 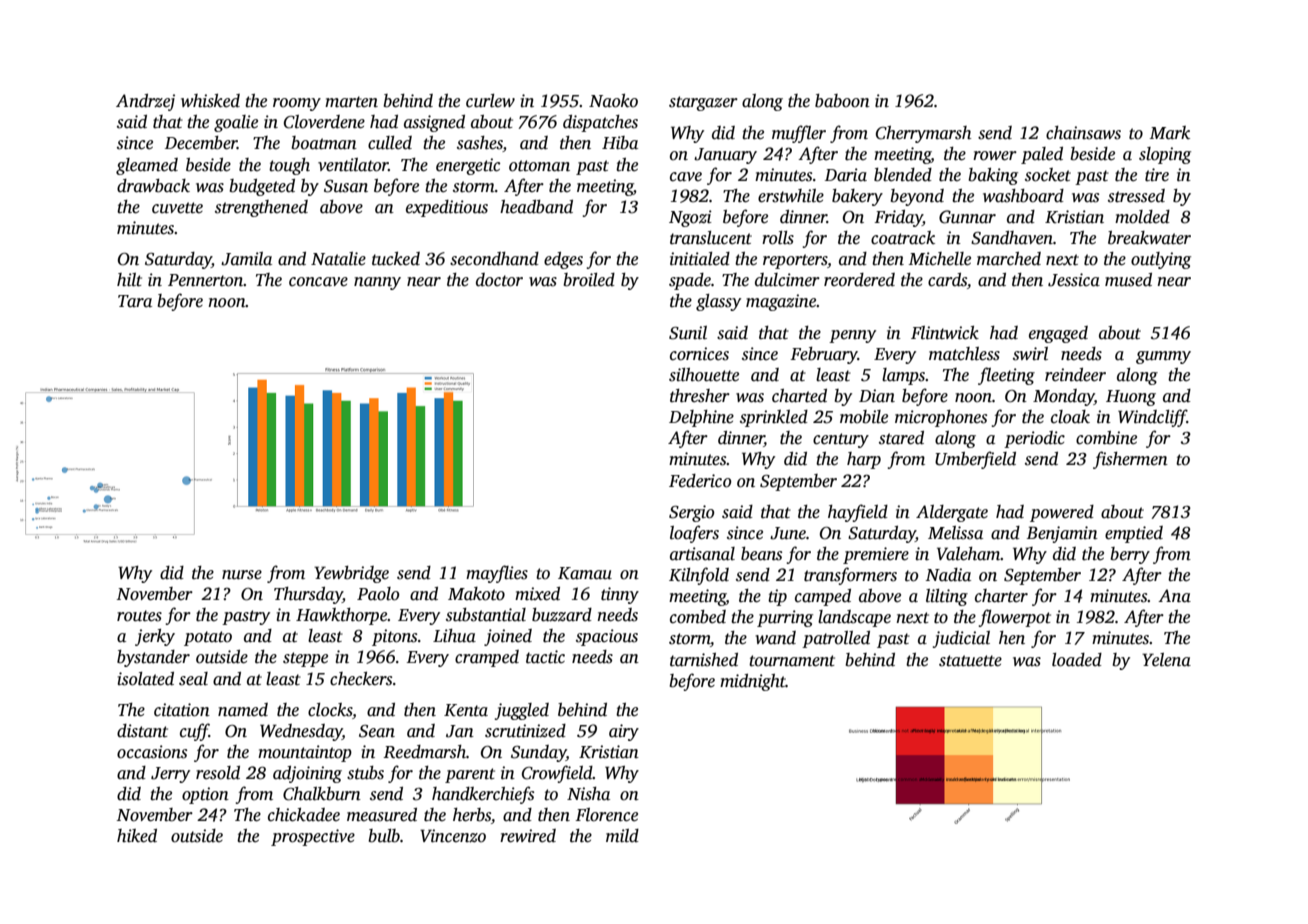 I want to click on matchless, so click(x=964, y=354).
